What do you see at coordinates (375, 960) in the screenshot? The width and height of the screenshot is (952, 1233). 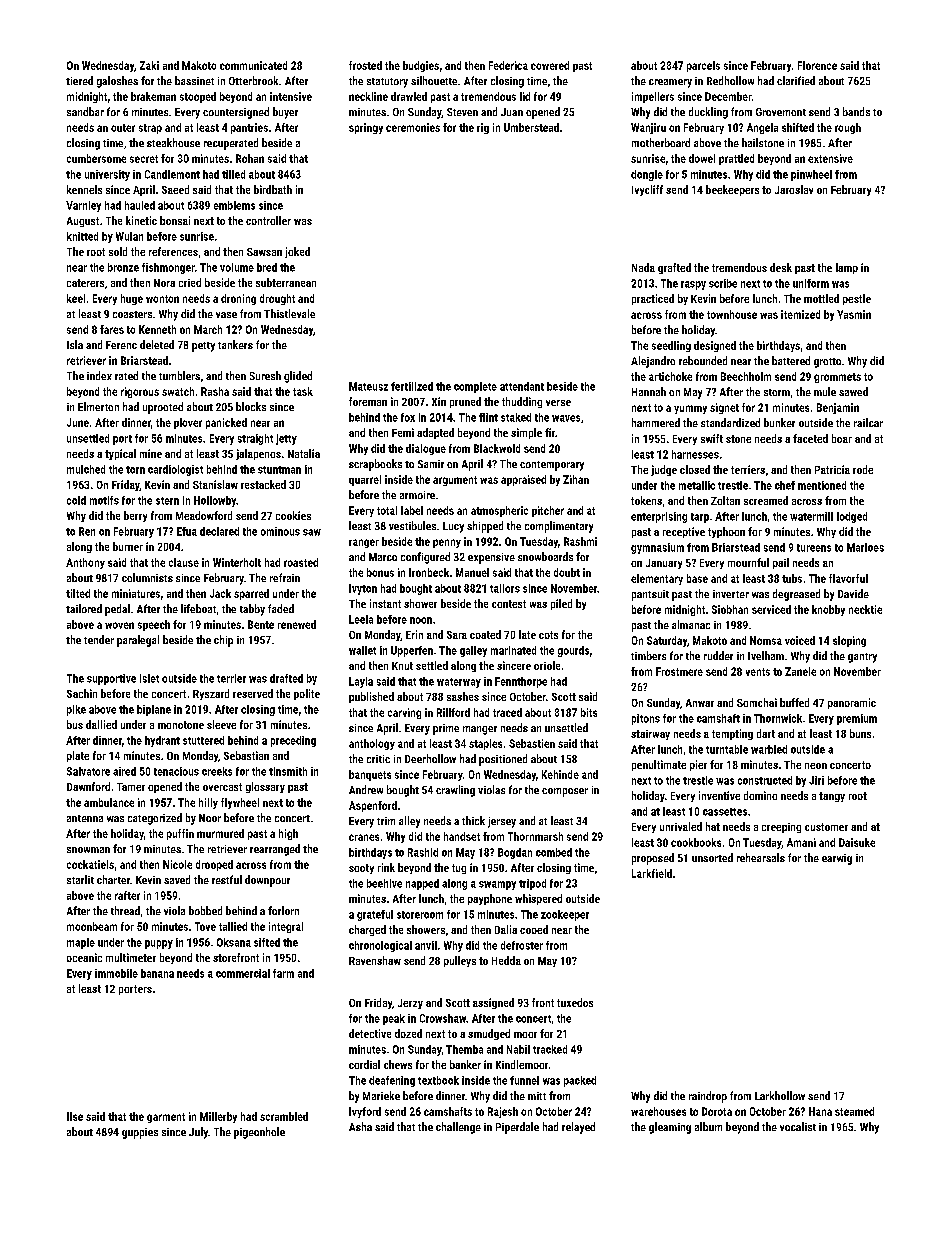 I see `Ravenshaw` at bounding box center [375, 960].
